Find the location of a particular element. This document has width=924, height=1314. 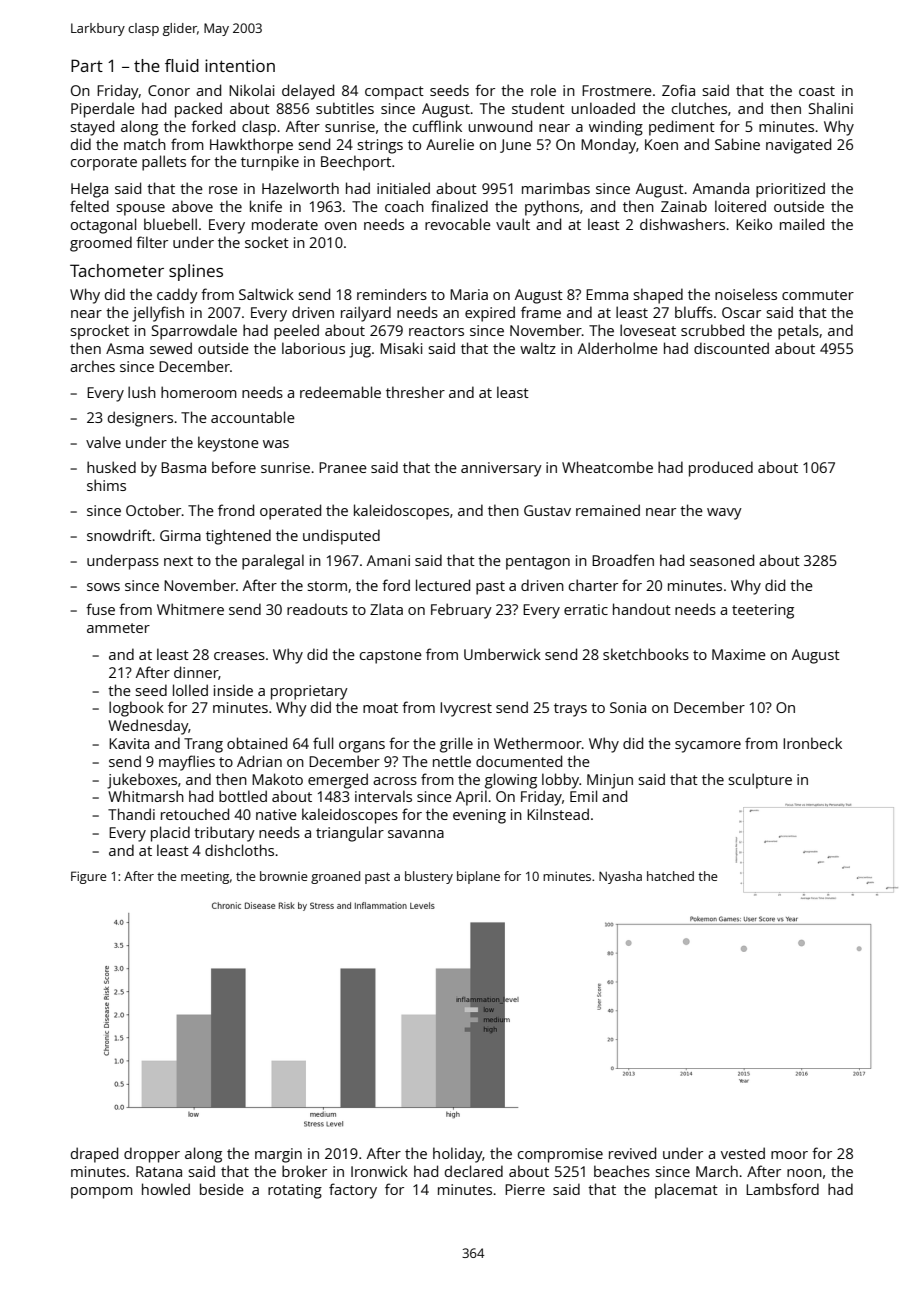

filter is located at coordinates (152, 242).
